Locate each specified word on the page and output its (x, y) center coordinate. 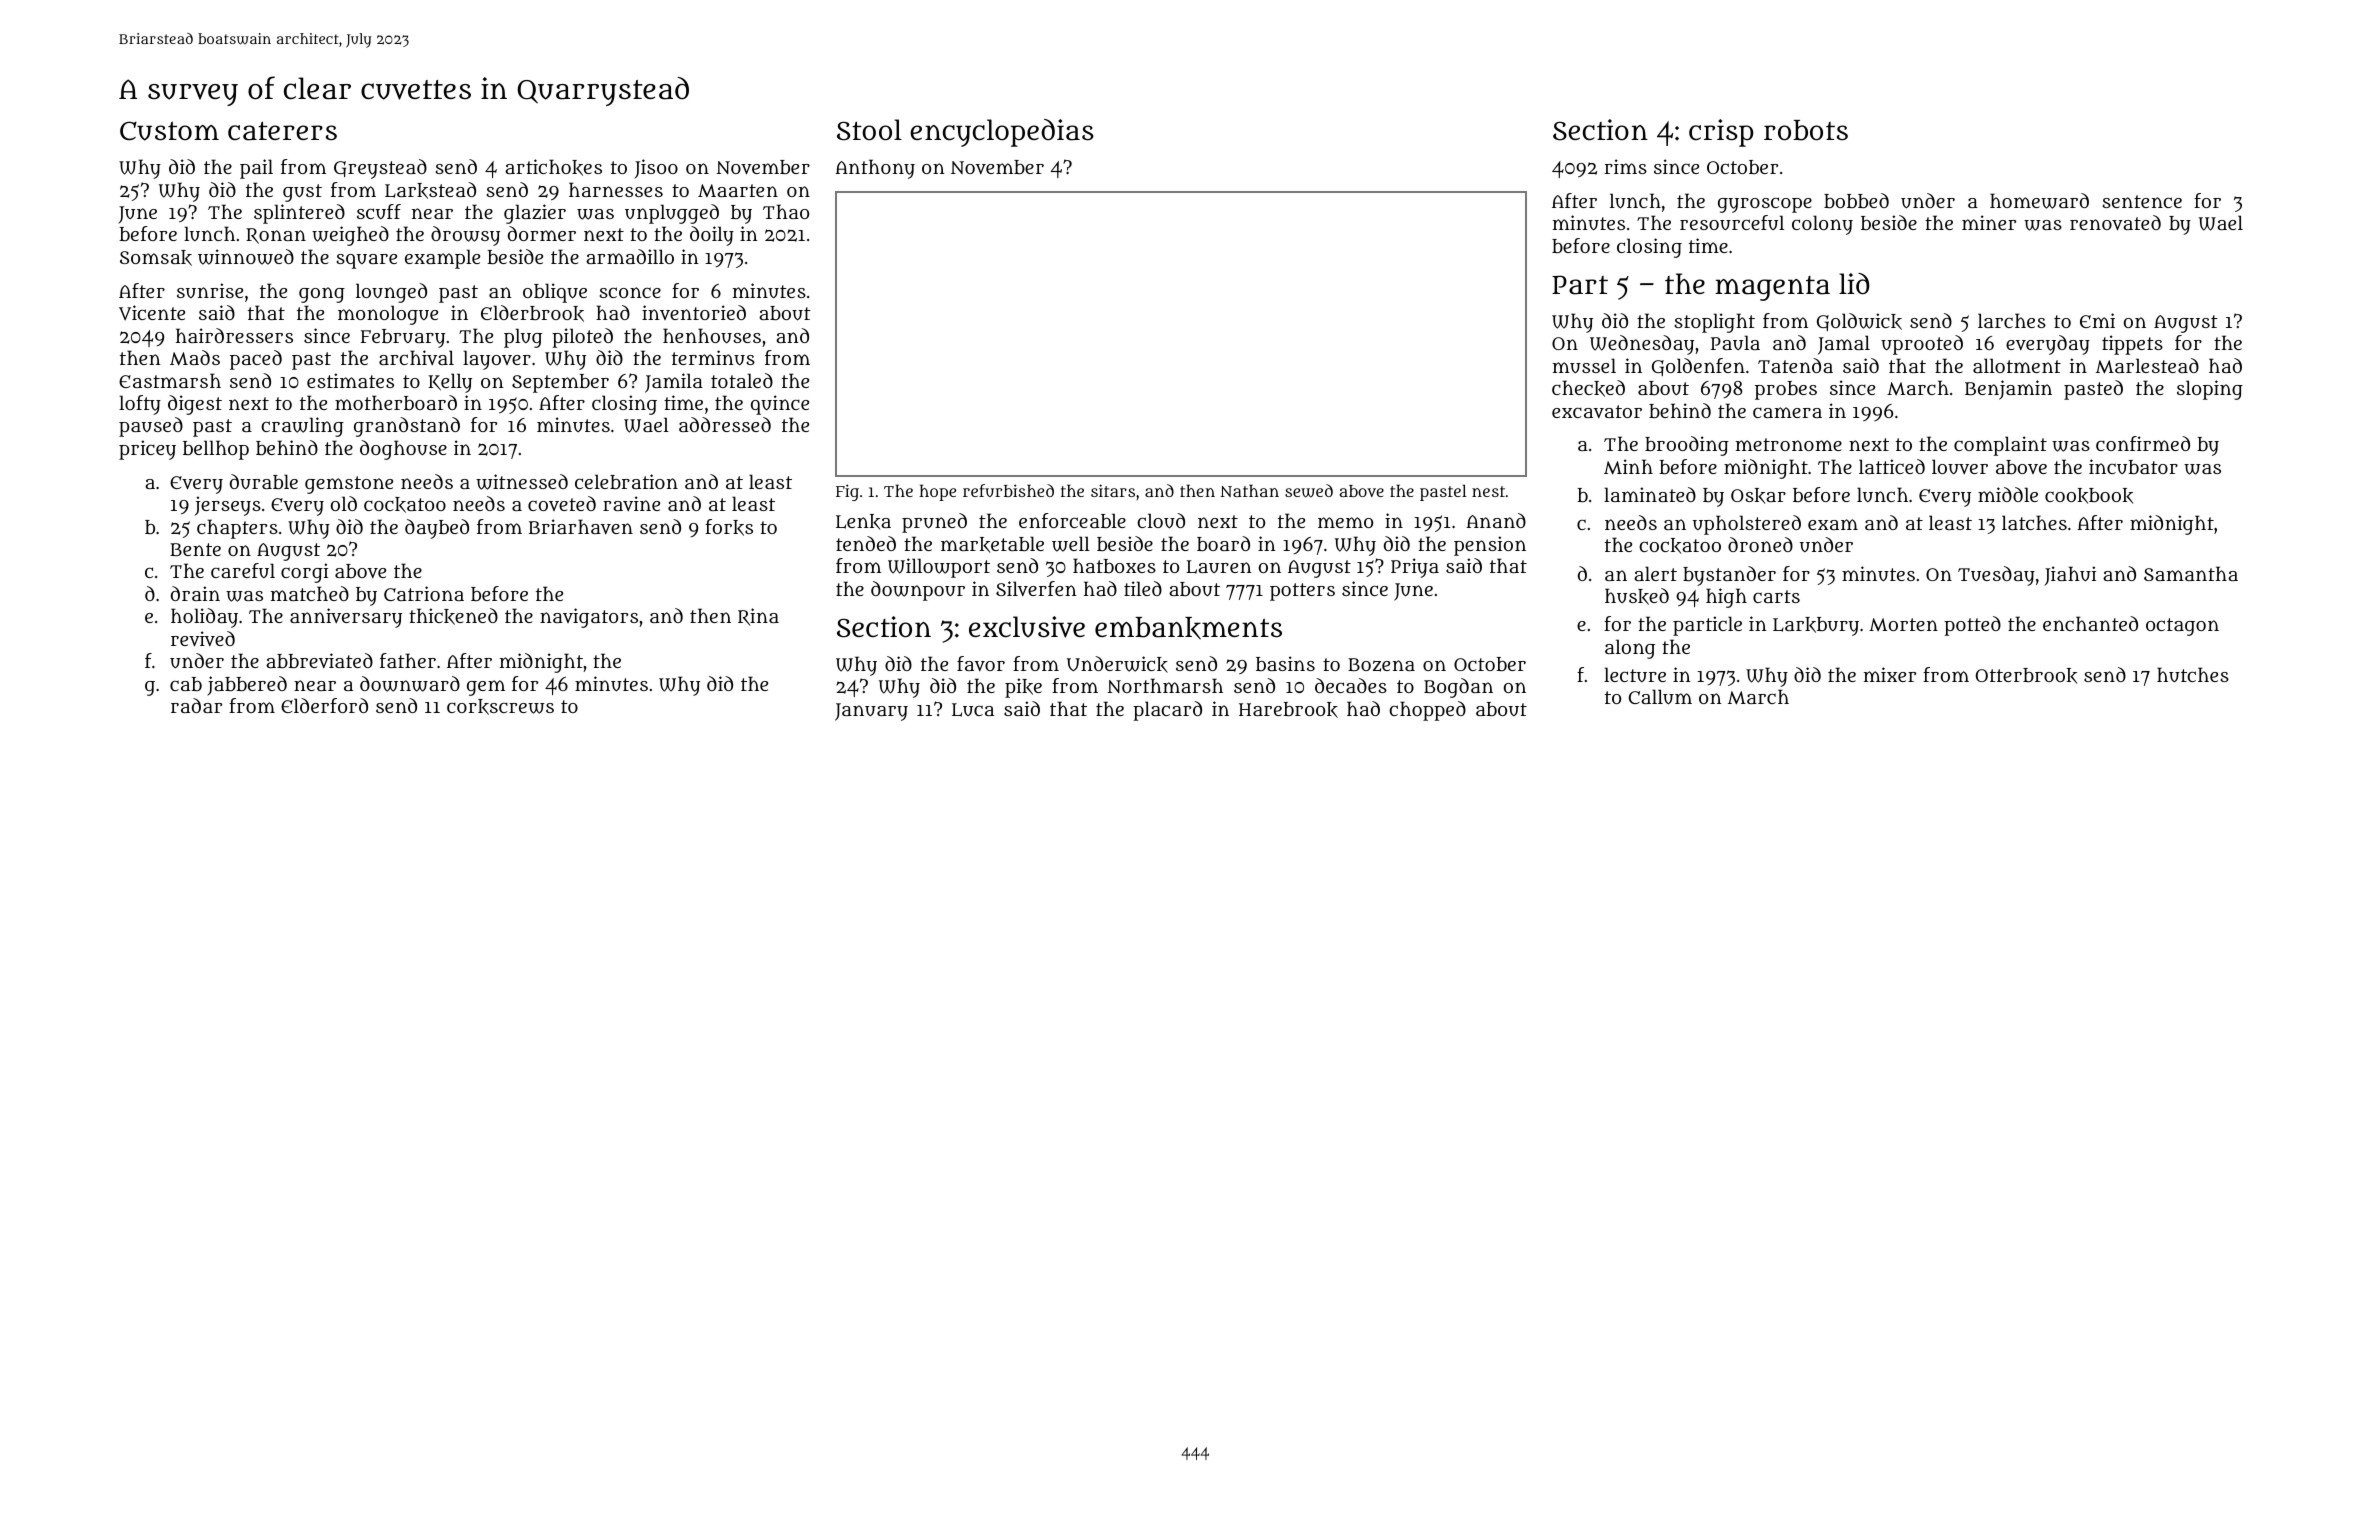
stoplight (1715, 323)
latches (2034, 522)
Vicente (152, 313)
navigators (589, 618)
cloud (1161, 521)
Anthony (875, 169)
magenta (1772, 288)
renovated (2115, 223)
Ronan (276, 236)
